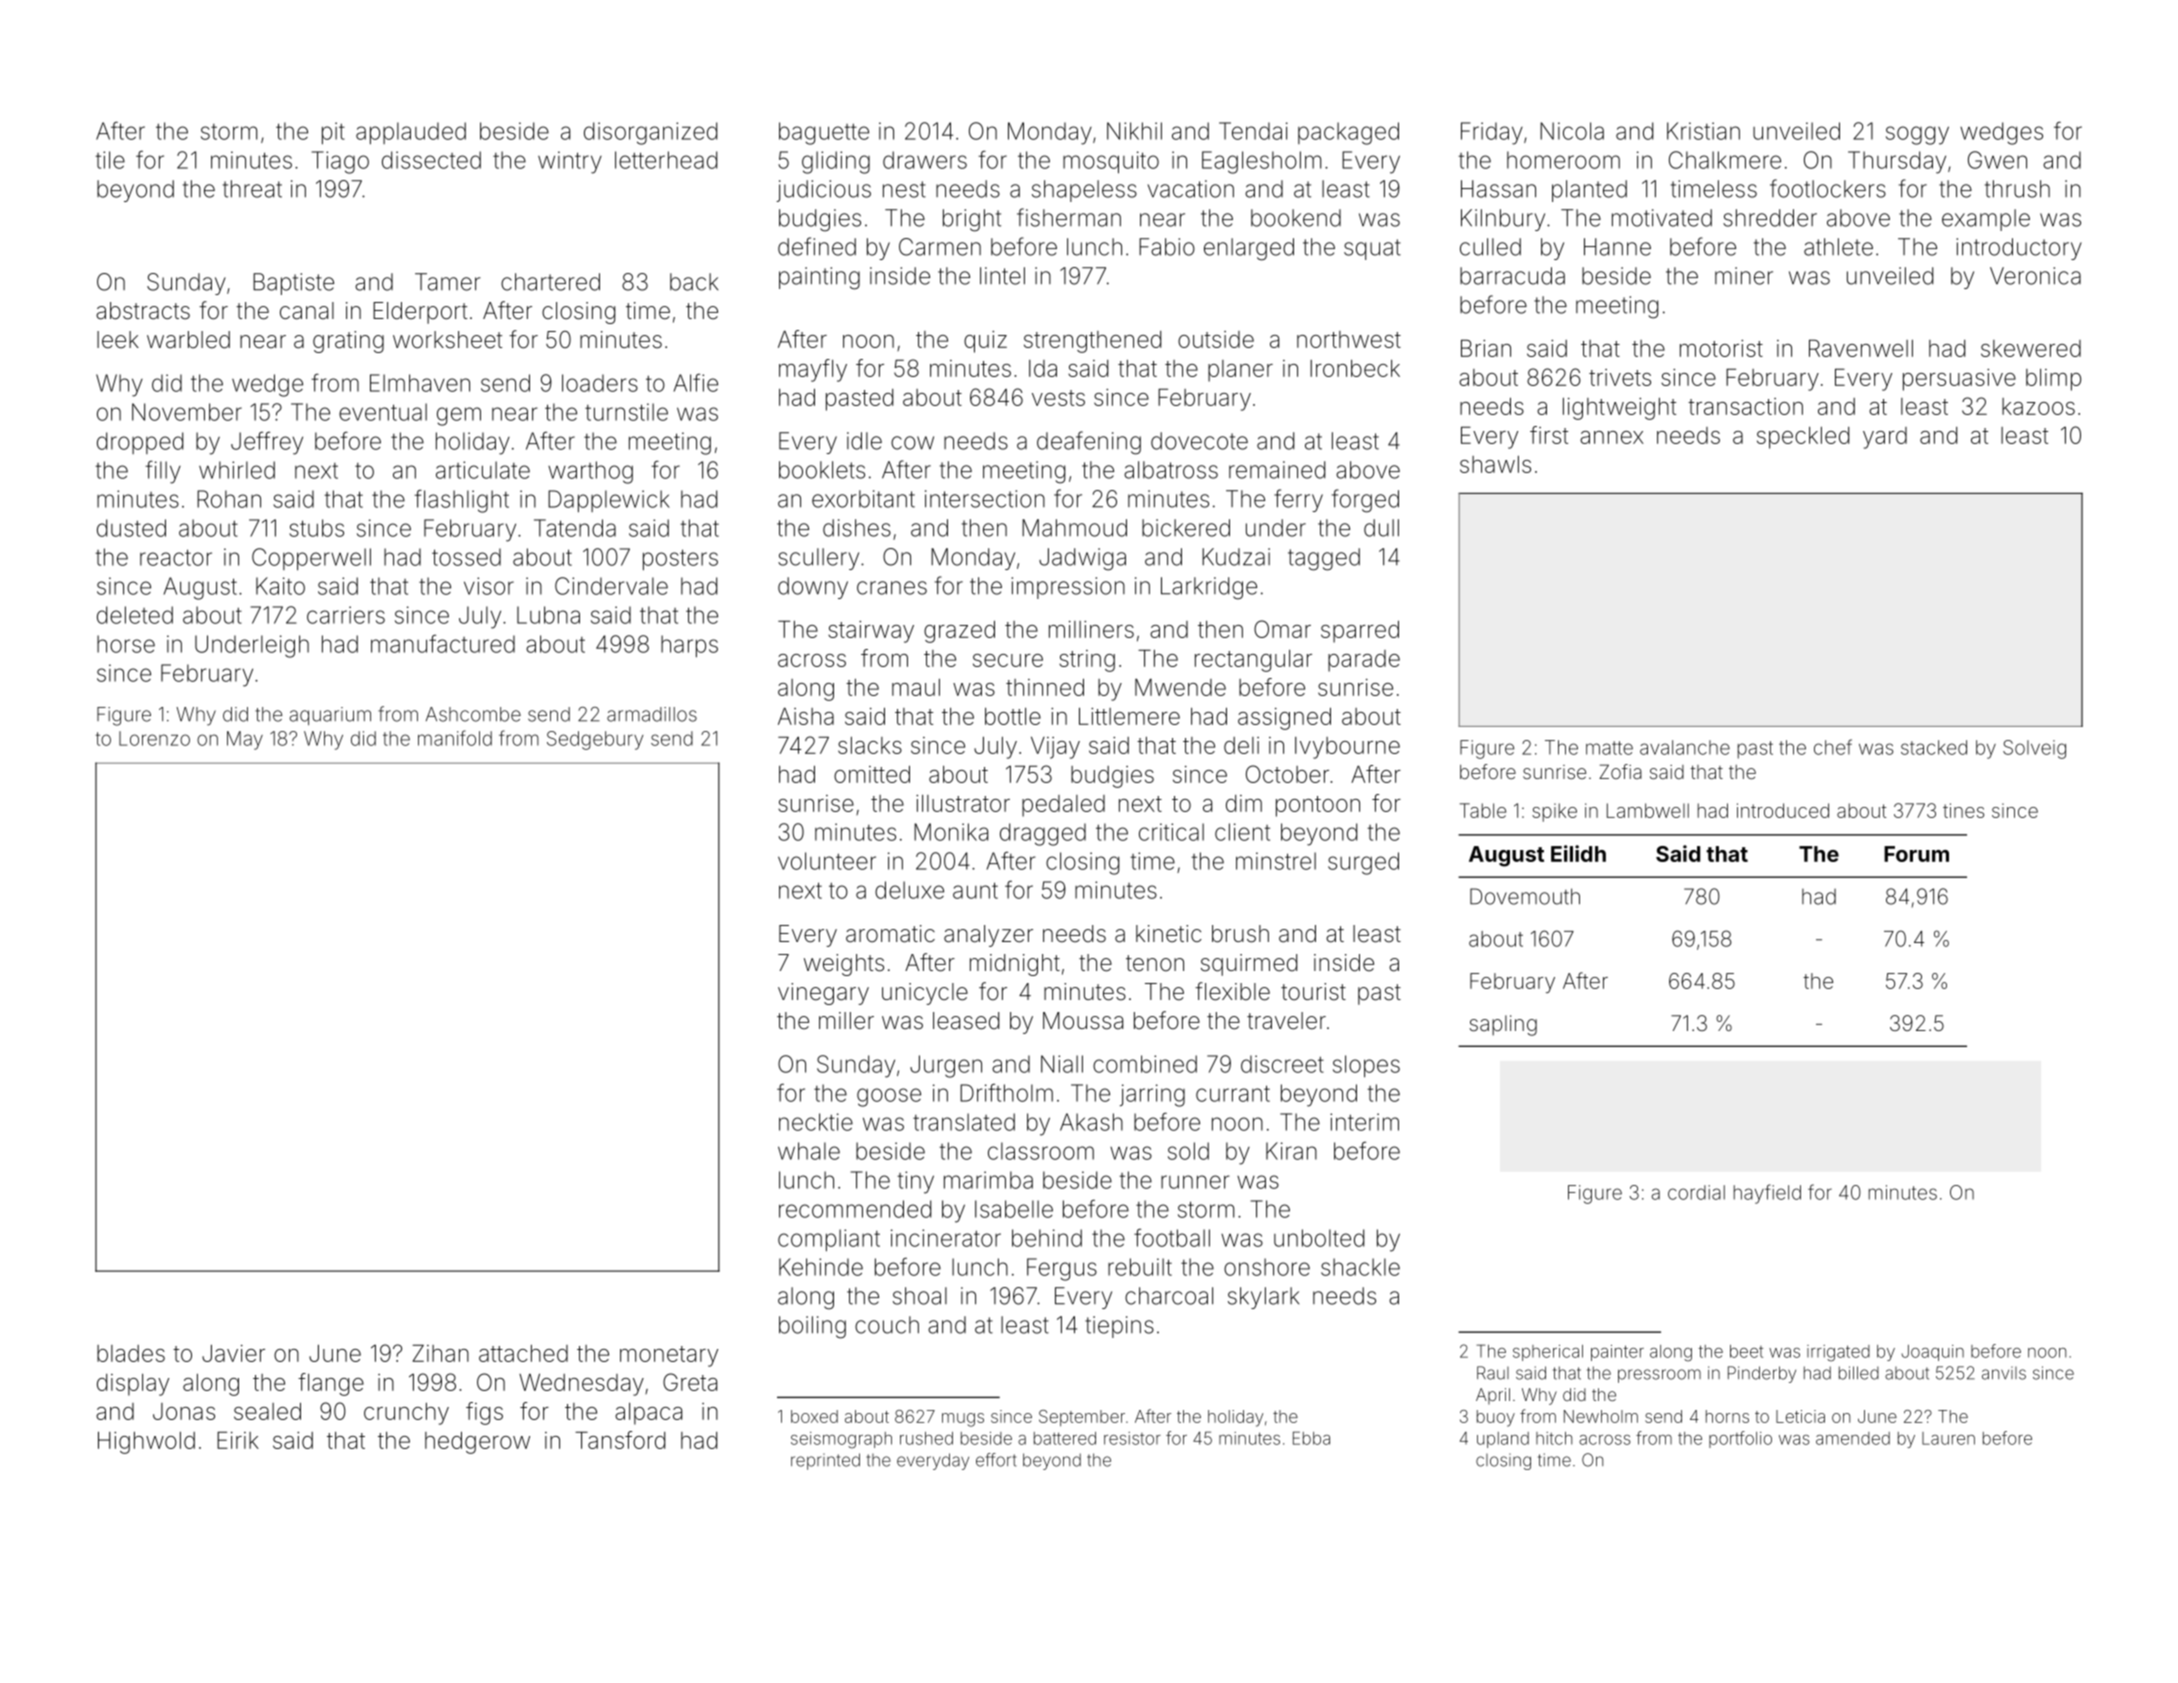  Describe the element at coordinates (1355, 368) in the screenshot. I see `Ironbeck` at that location.
